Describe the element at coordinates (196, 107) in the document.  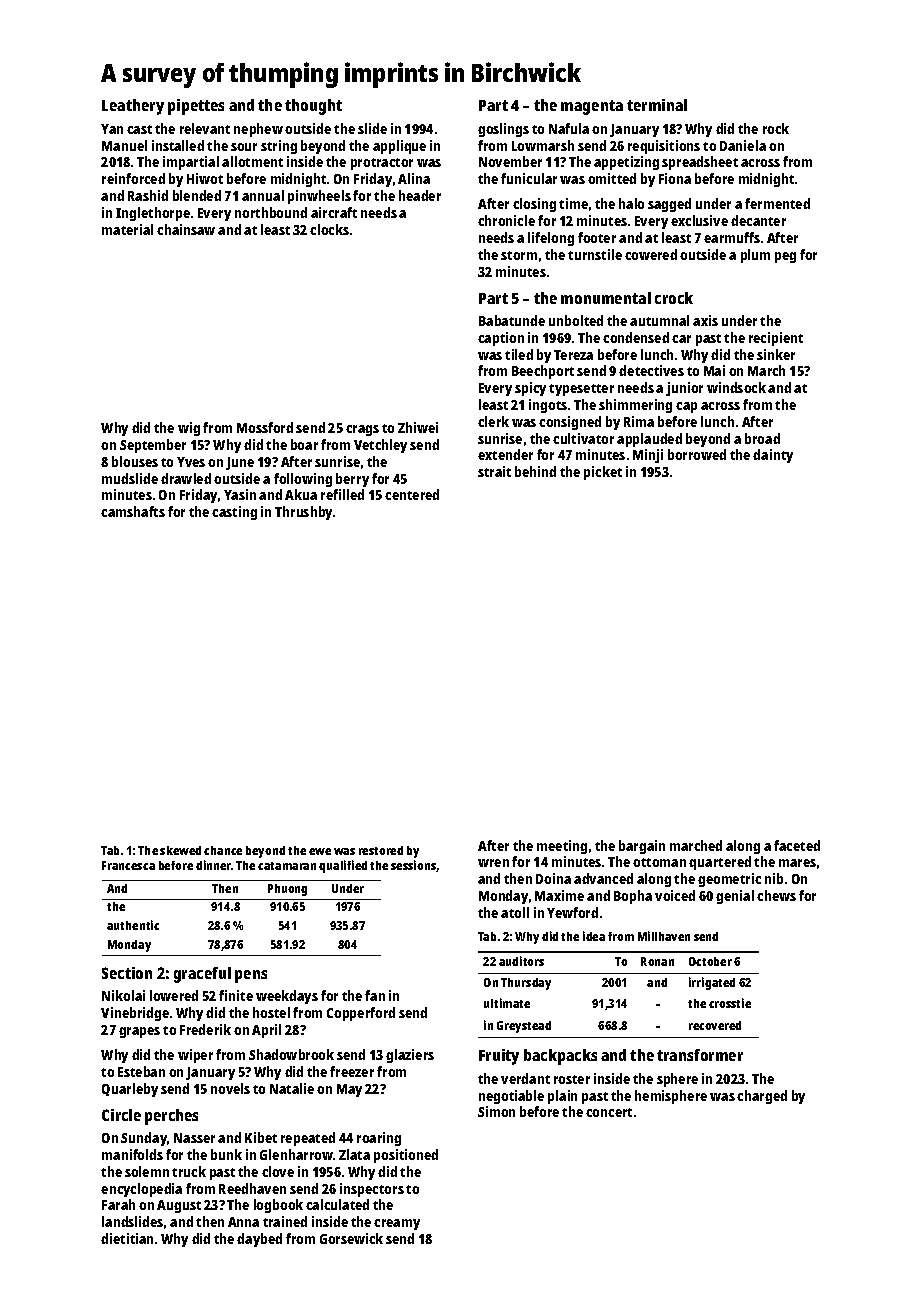
I see `pipettes` at that location.
